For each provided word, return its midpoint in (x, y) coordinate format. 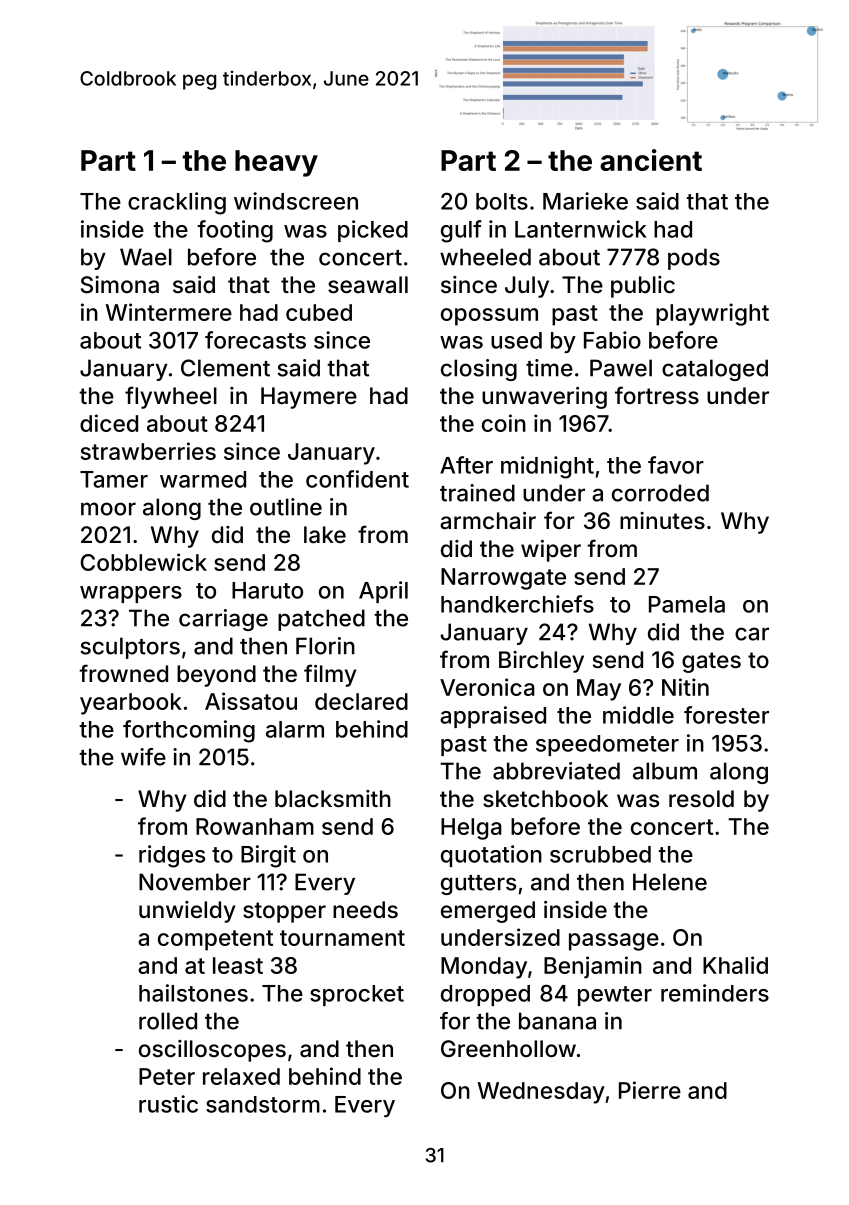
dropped (485, 995)
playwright (712, 314)
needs (365, 909)
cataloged (715, 370)
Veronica (487, 687)
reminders (715, 993)
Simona (120, 285)
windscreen (296, 201)
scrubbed (600, 854)
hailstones (193, 993)
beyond (216, 676)
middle (638, 715)
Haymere (309, 398)
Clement (225, 368)
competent (215, 940)
